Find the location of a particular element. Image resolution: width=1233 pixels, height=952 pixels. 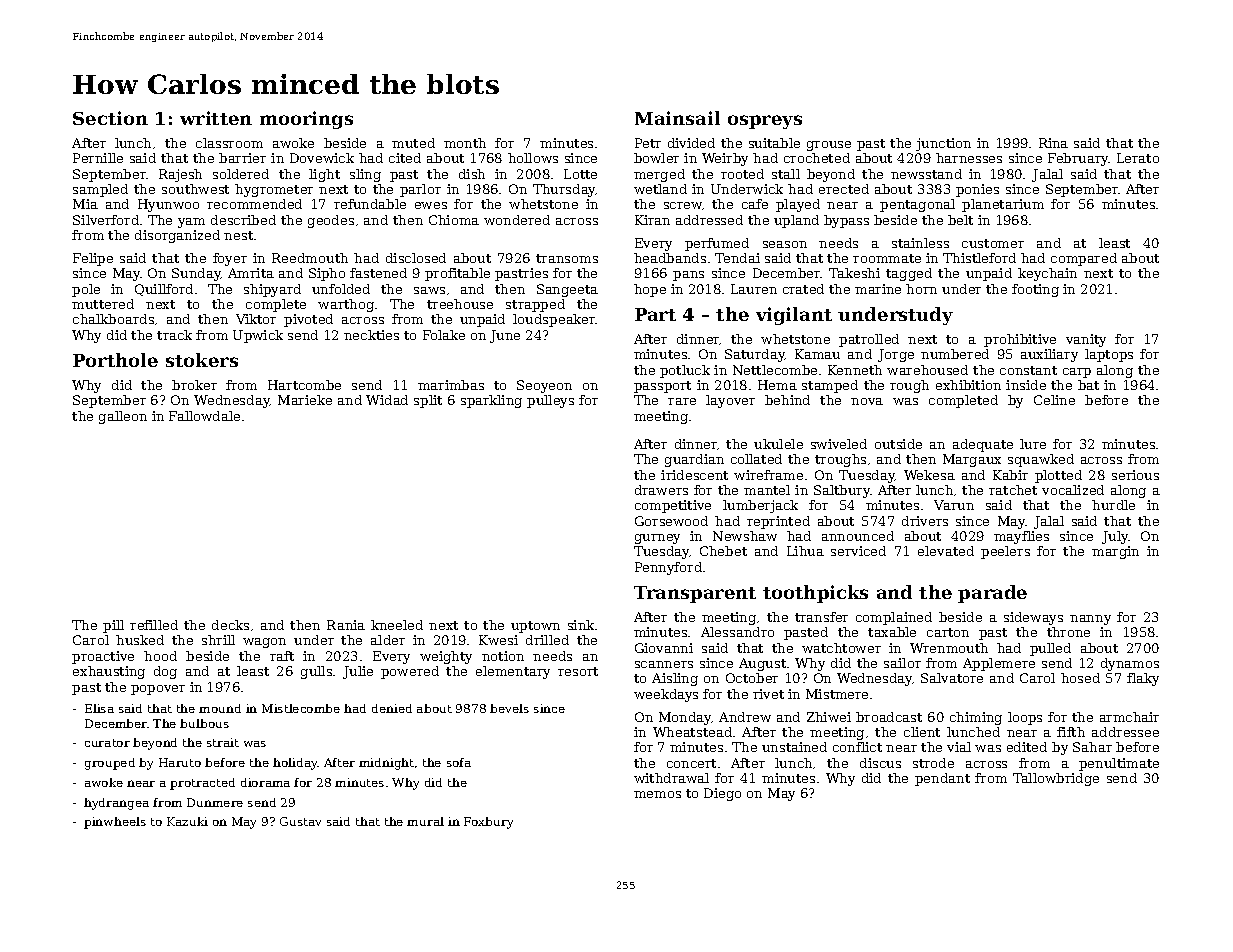

Foxbury is located at coordinates (488, 823).
